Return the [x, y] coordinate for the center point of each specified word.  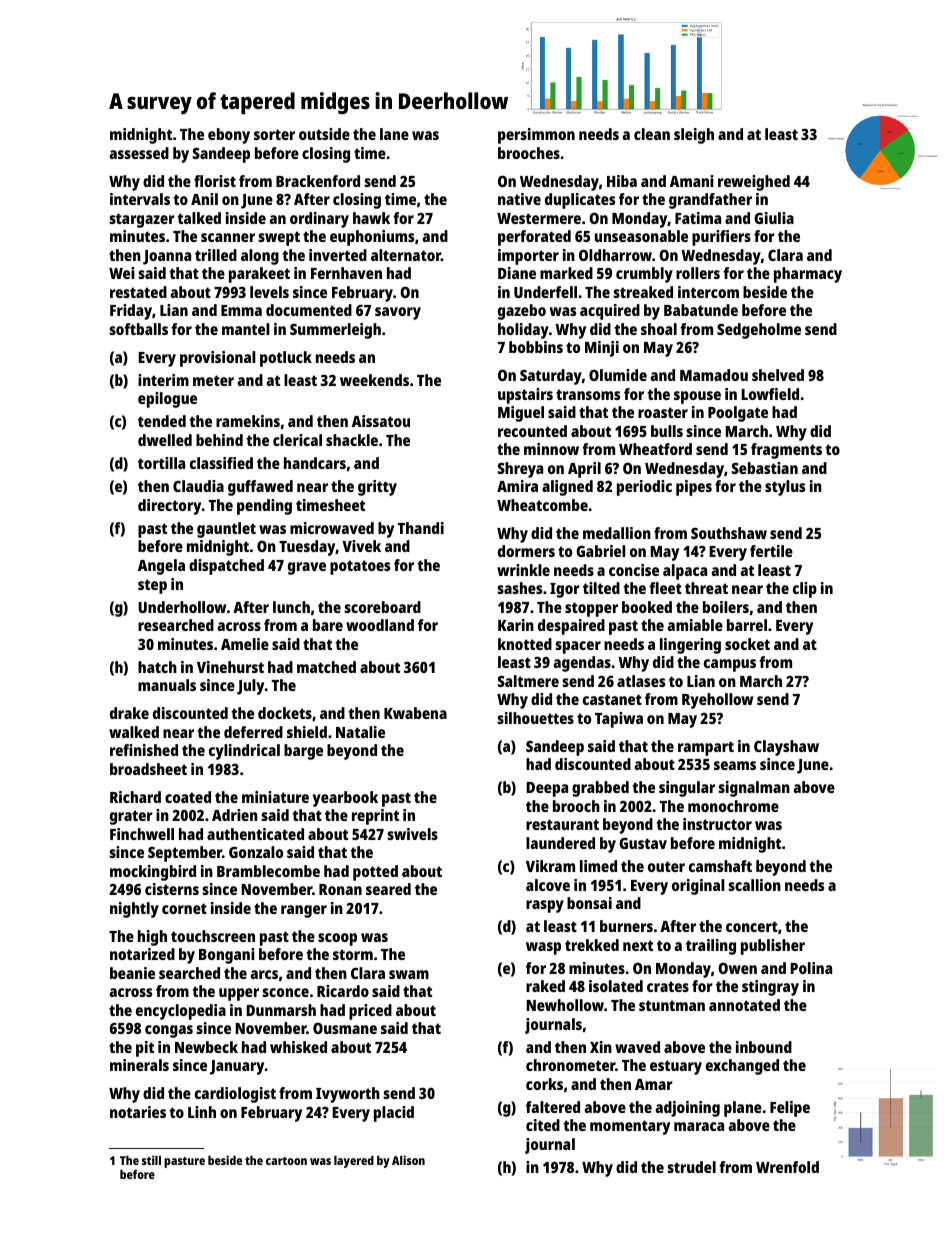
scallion [754, 885]
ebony [229, 136]
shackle [352, 440]
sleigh [694, 136]
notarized [142, 954]
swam [409, 974]
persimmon [536, 136]
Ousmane [345, 1028]
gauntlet [226, 530]
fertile [771, 551]
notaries [138, 1112]
